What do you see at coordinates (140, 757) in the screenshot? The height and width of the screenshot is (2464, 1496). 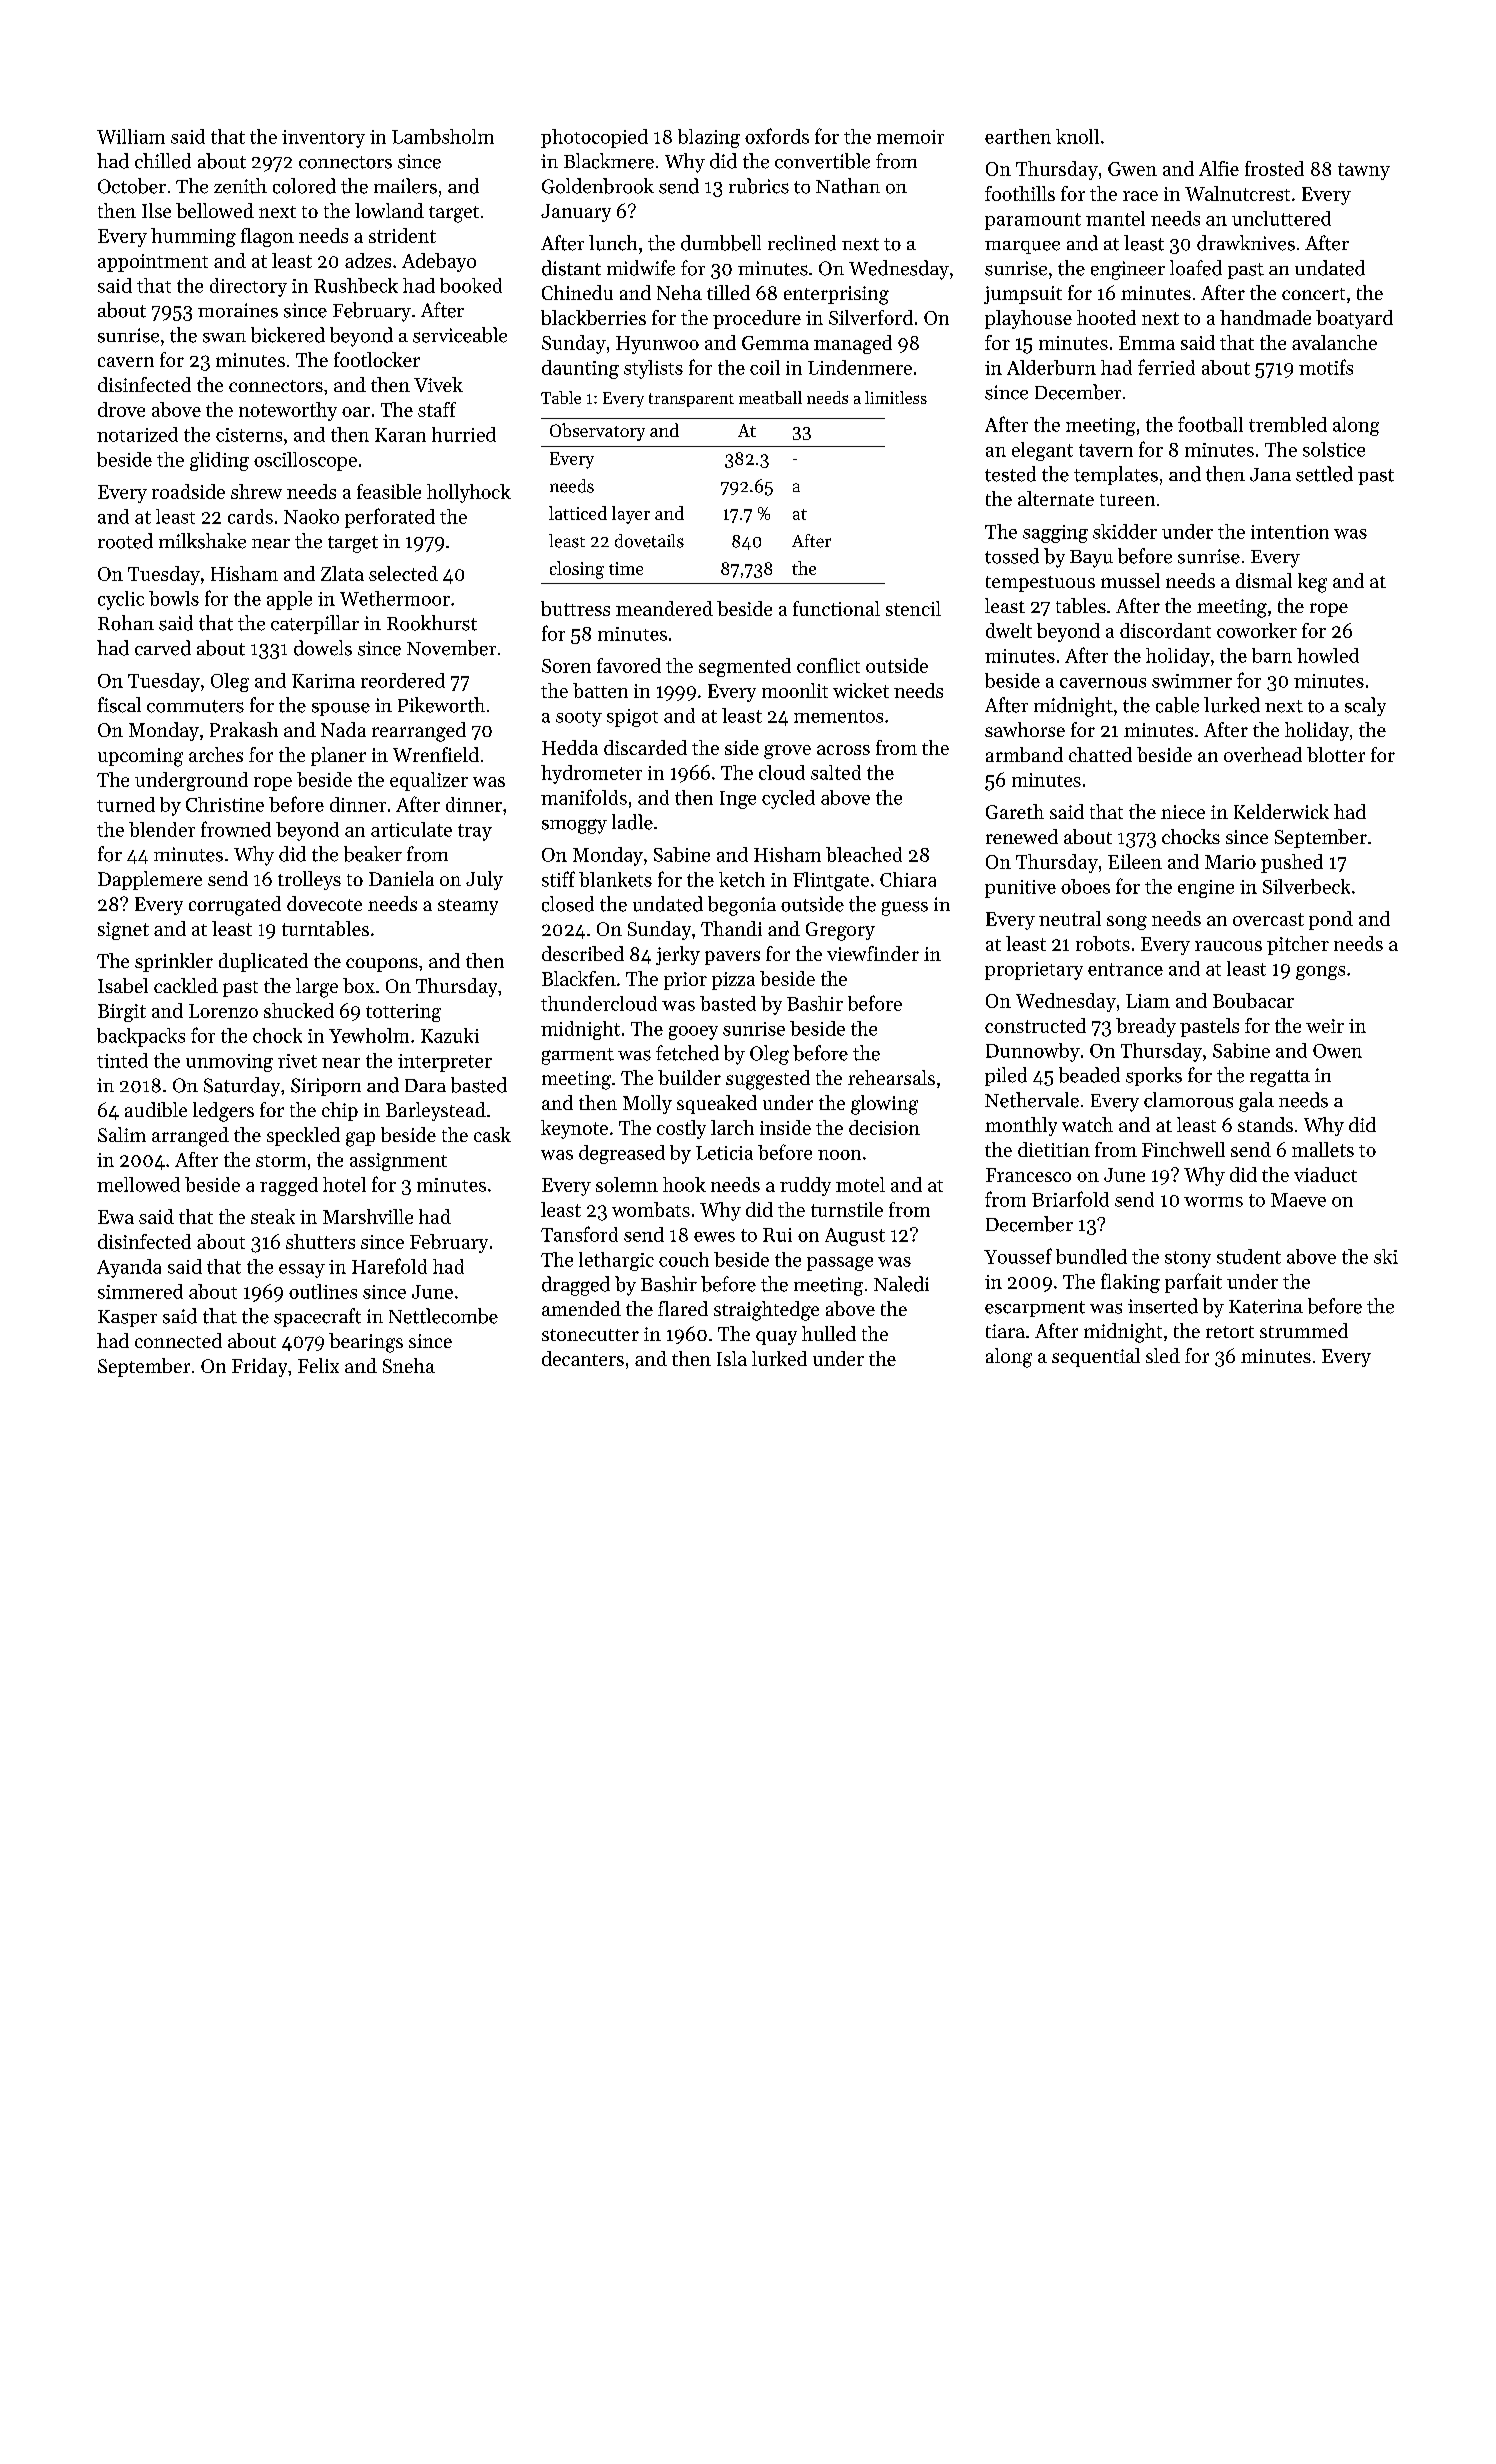 I see `upcoming` at bounding box center [140, 757].
